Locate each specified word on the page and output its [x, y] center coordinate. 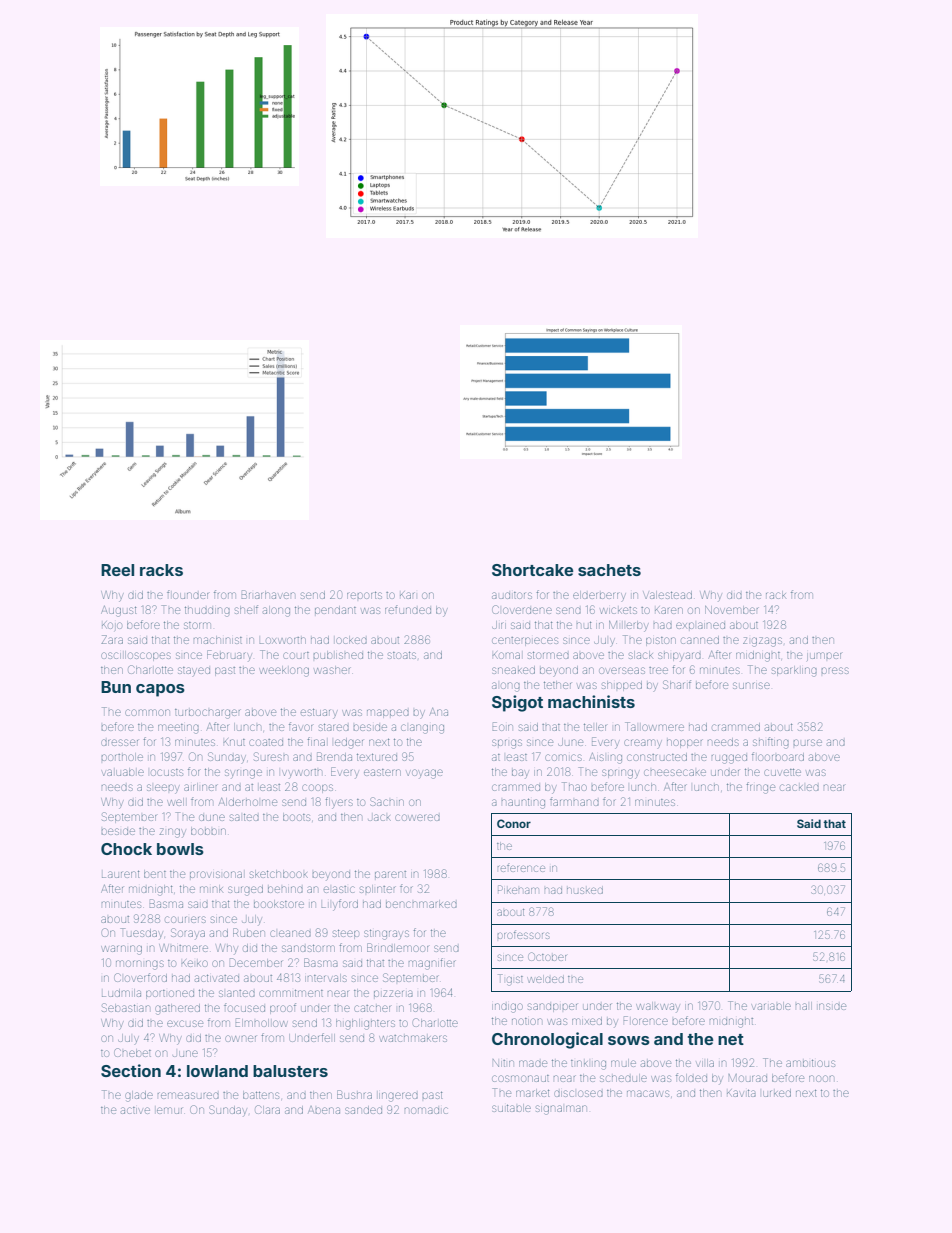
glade [139, 1096]
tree [658, 670]
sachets [609, 570]
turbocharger [208, 714]
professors [523, 934]
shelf [246, 609]
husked [585, 890]
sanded [363, 1110]
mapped [388, 713]
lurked [777, 1093]
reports [364, 595]
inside [832, 1006]
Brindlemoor [397, 947]
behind [285, 889]
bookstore [279, 904]
